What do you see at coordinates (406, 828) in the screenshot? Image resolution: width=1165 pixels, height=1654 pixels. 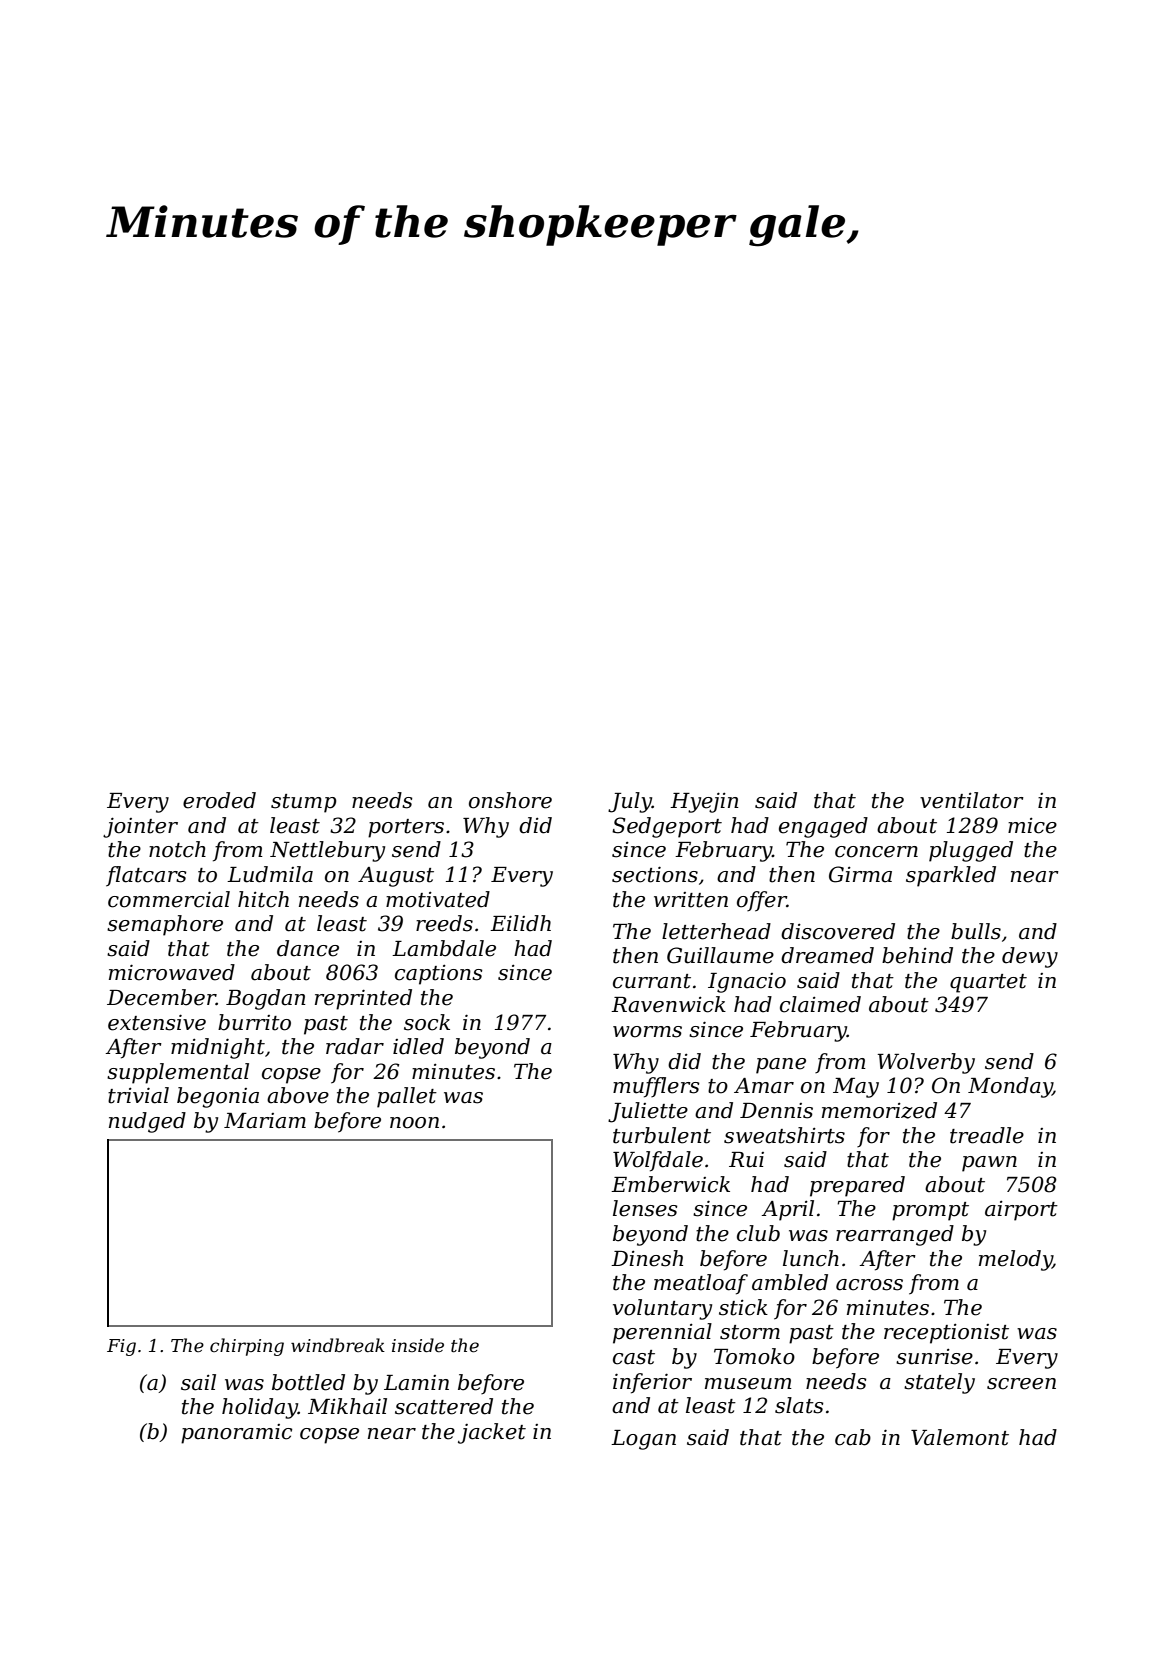 I see `porters` at bounding box center [406, 828].
